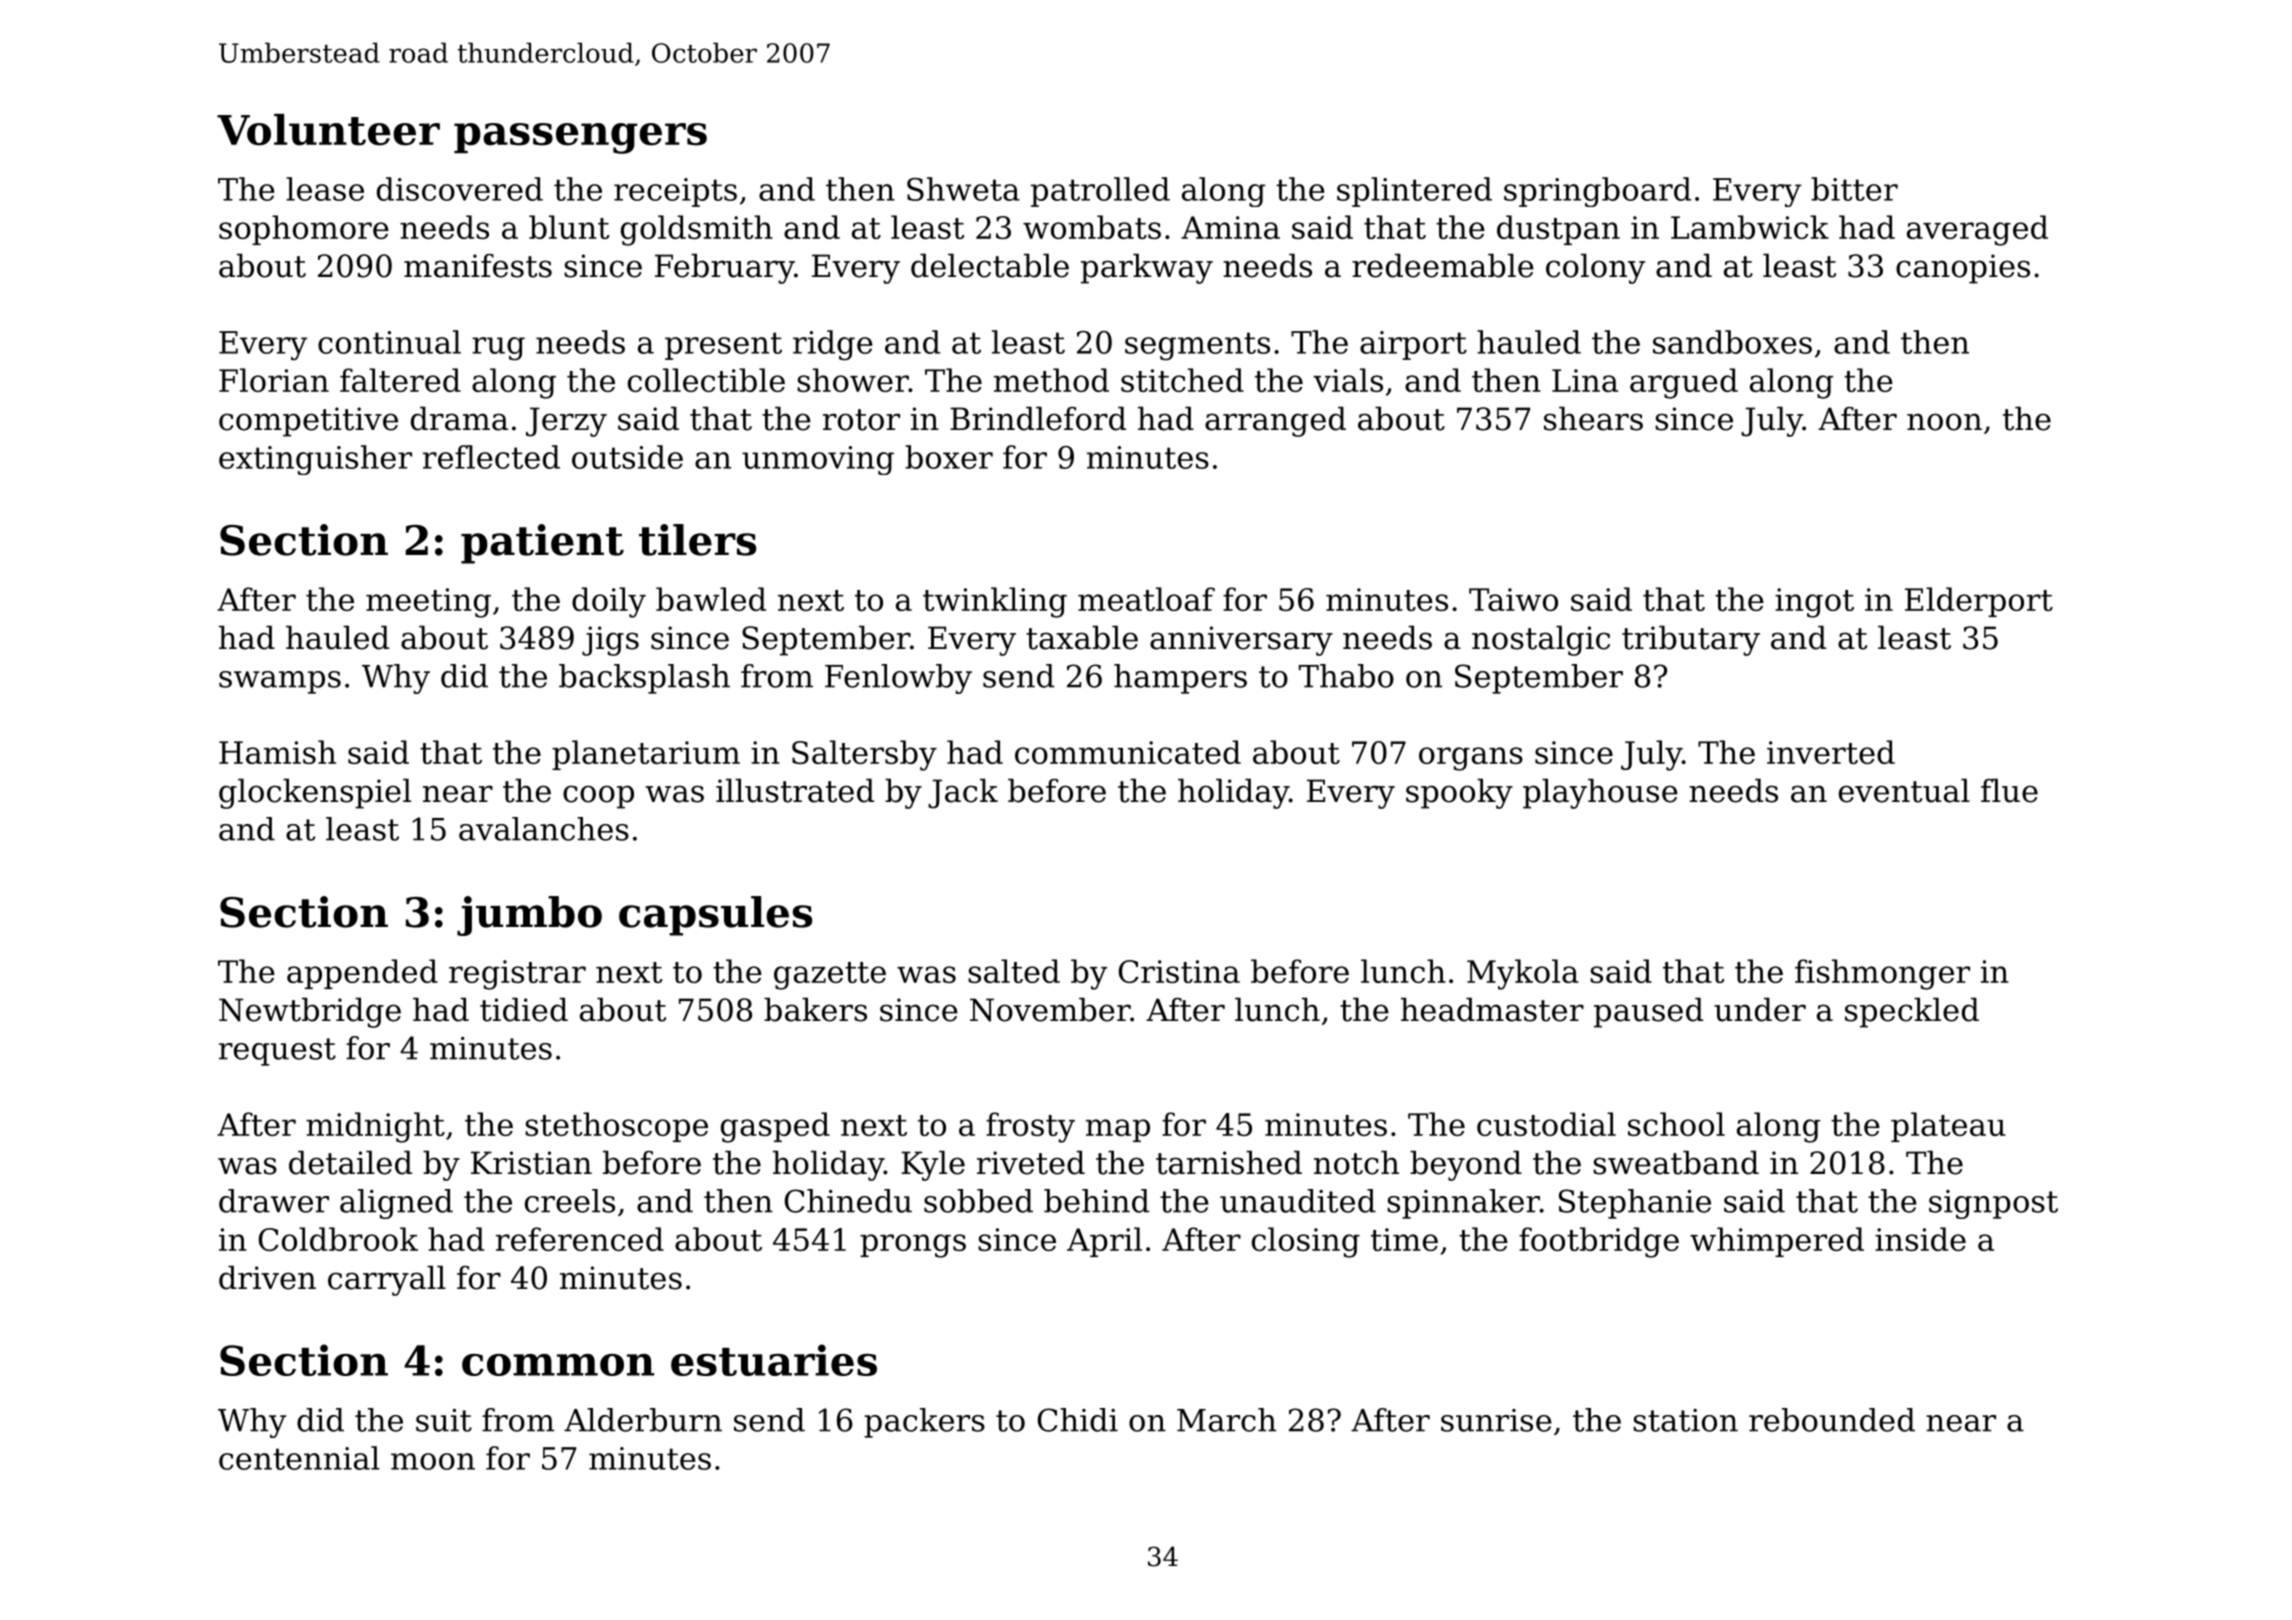 This page has width=2292, height=1620. I want to click on averaged, so click(1977, 230).
